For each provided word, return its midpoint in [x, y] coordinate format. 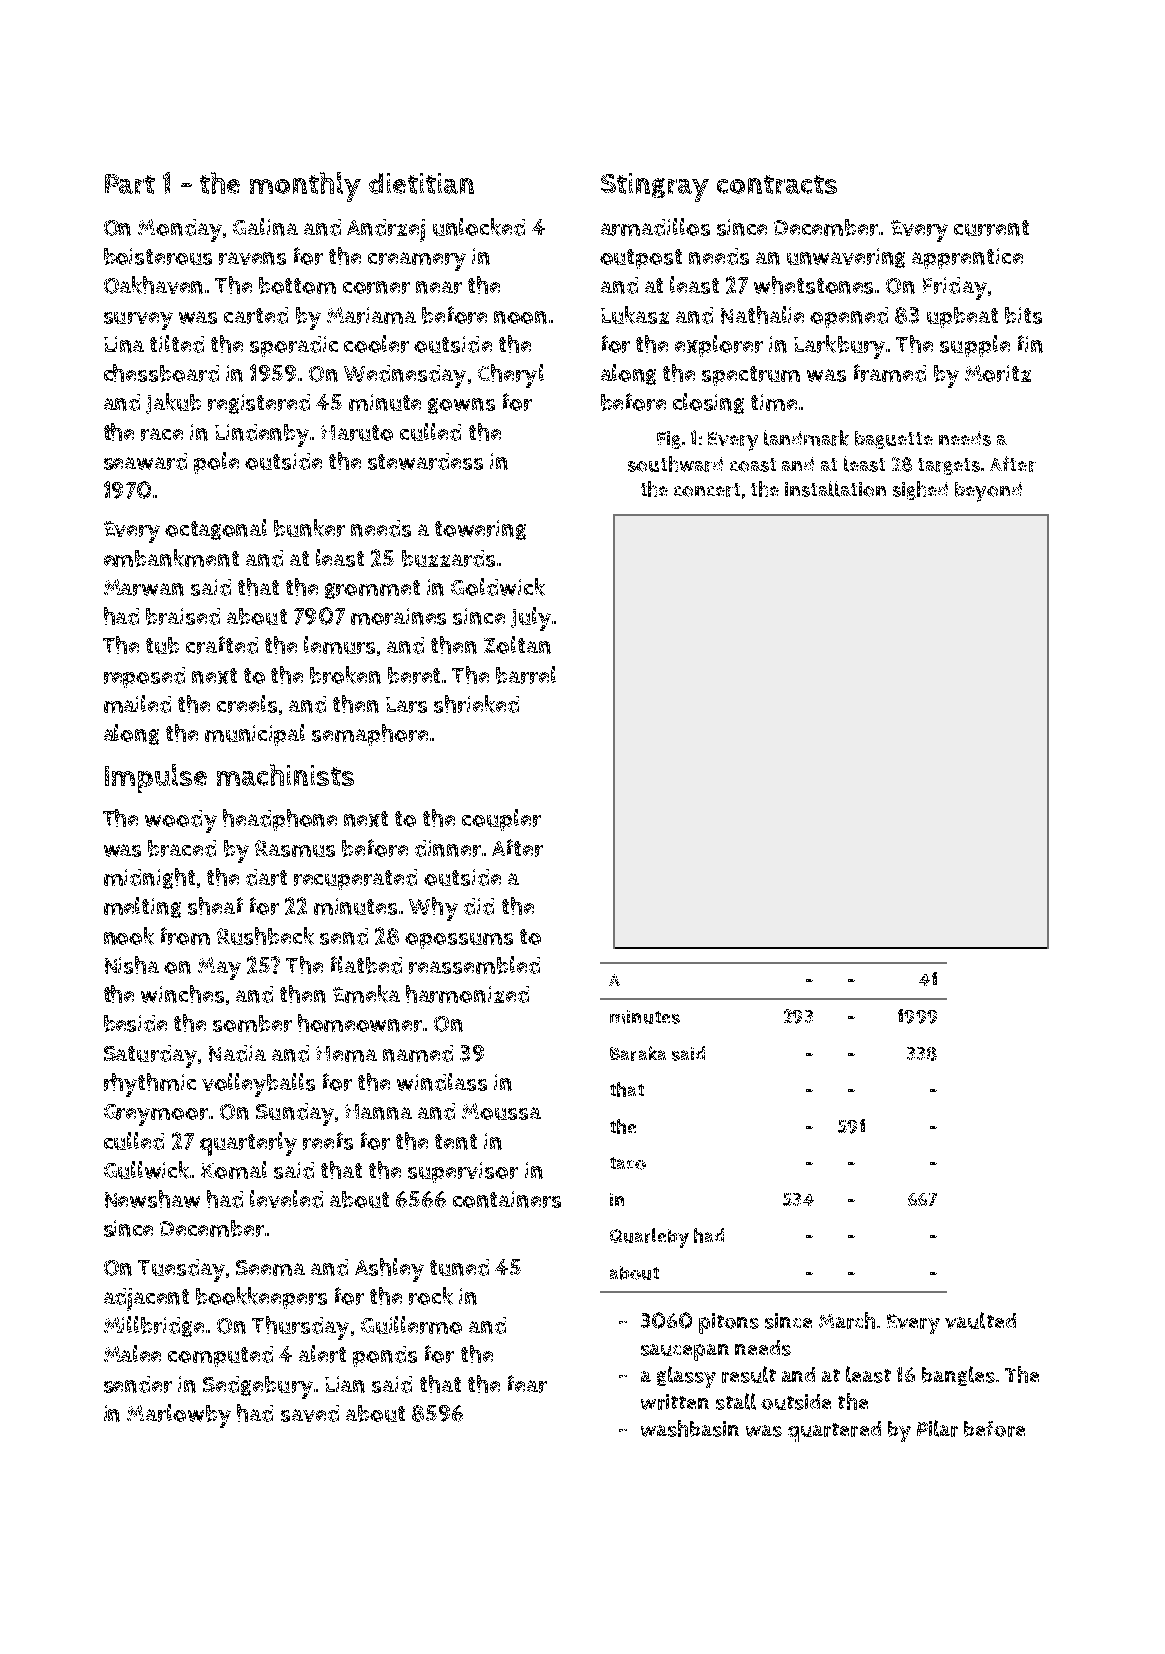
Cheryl [511, 376]
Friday [955, 288]
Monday [180, 230]
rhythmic [150, 1085]
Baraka [638, 1053]
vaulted [980, 1320]
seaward [145, 461]
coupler [501, 820]
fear [527, 1384]
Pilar [937, 1428]
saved [310, 1413]
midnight [149, 878]
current [991, 228]
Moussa [501, 1111]
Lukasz [635, 315]
